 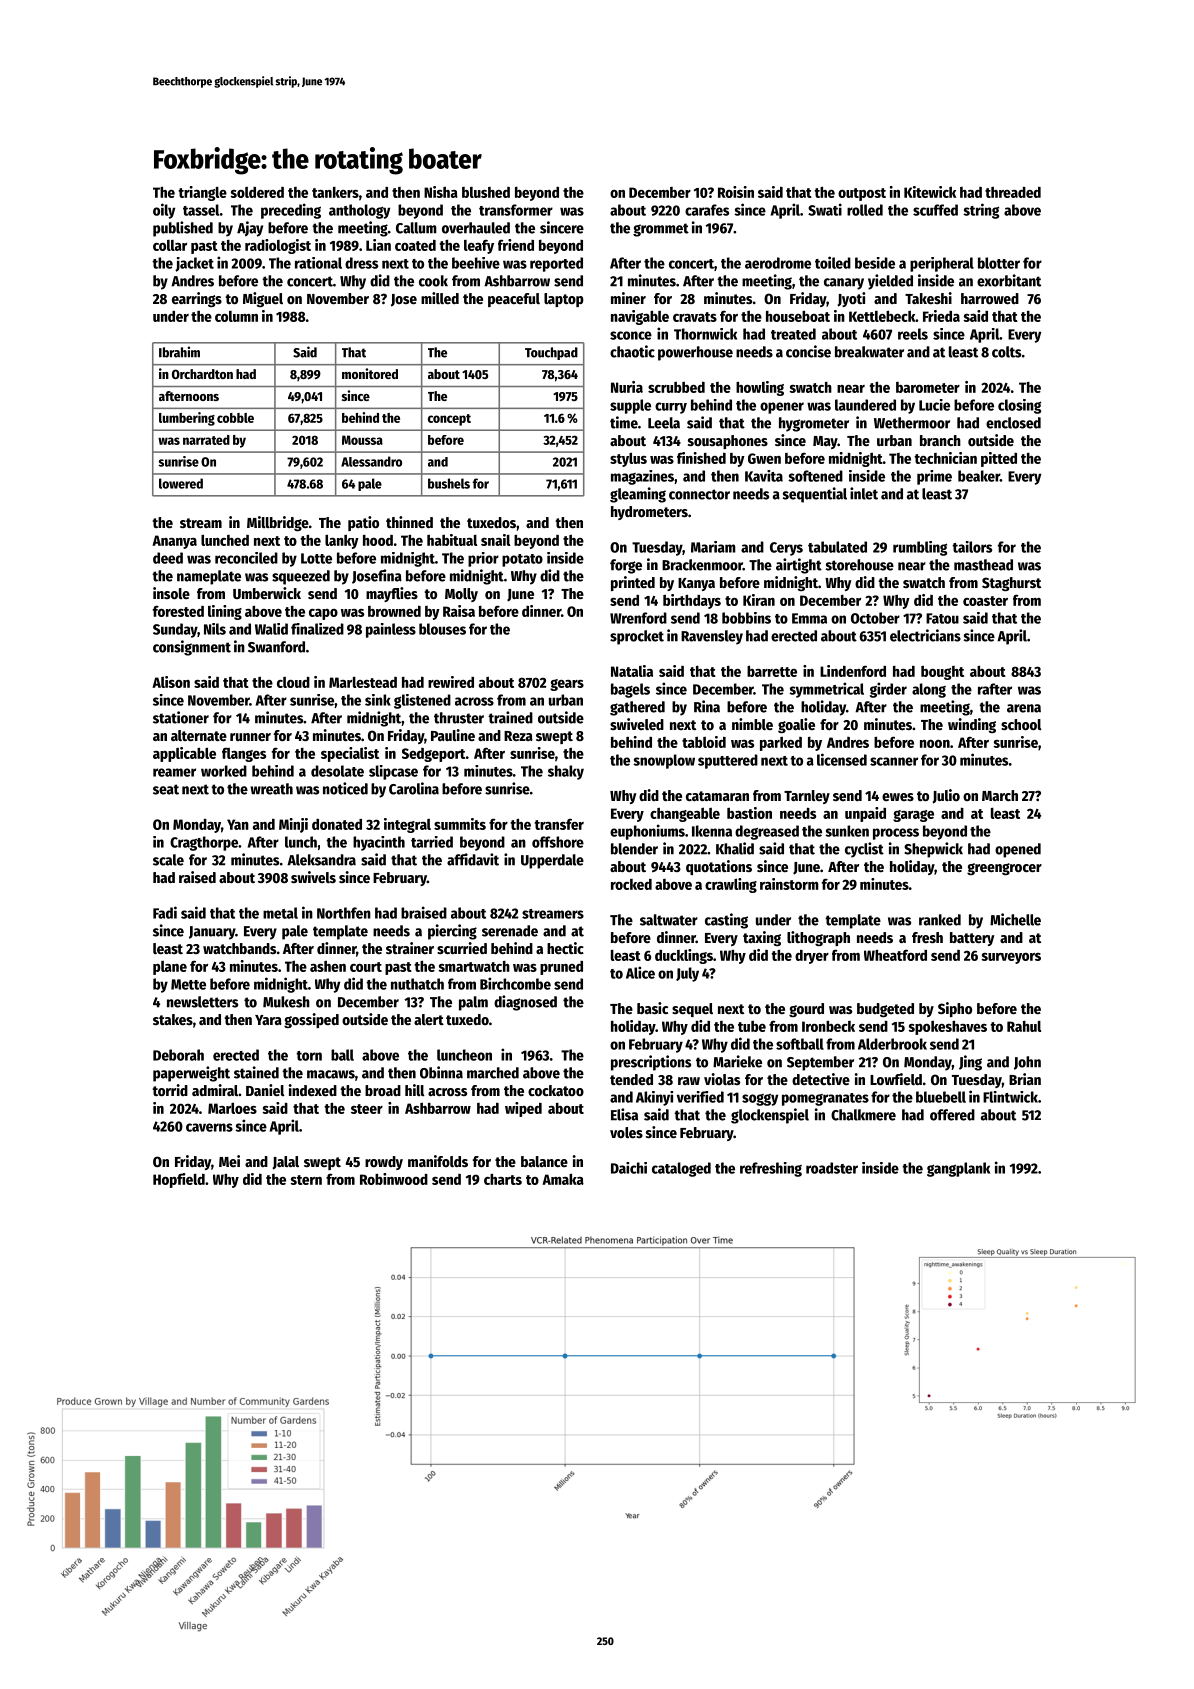 What do you see at coordinates (933, 850) in the screenshot?
I see `Shepwick` at bounding box center [933, 850].
